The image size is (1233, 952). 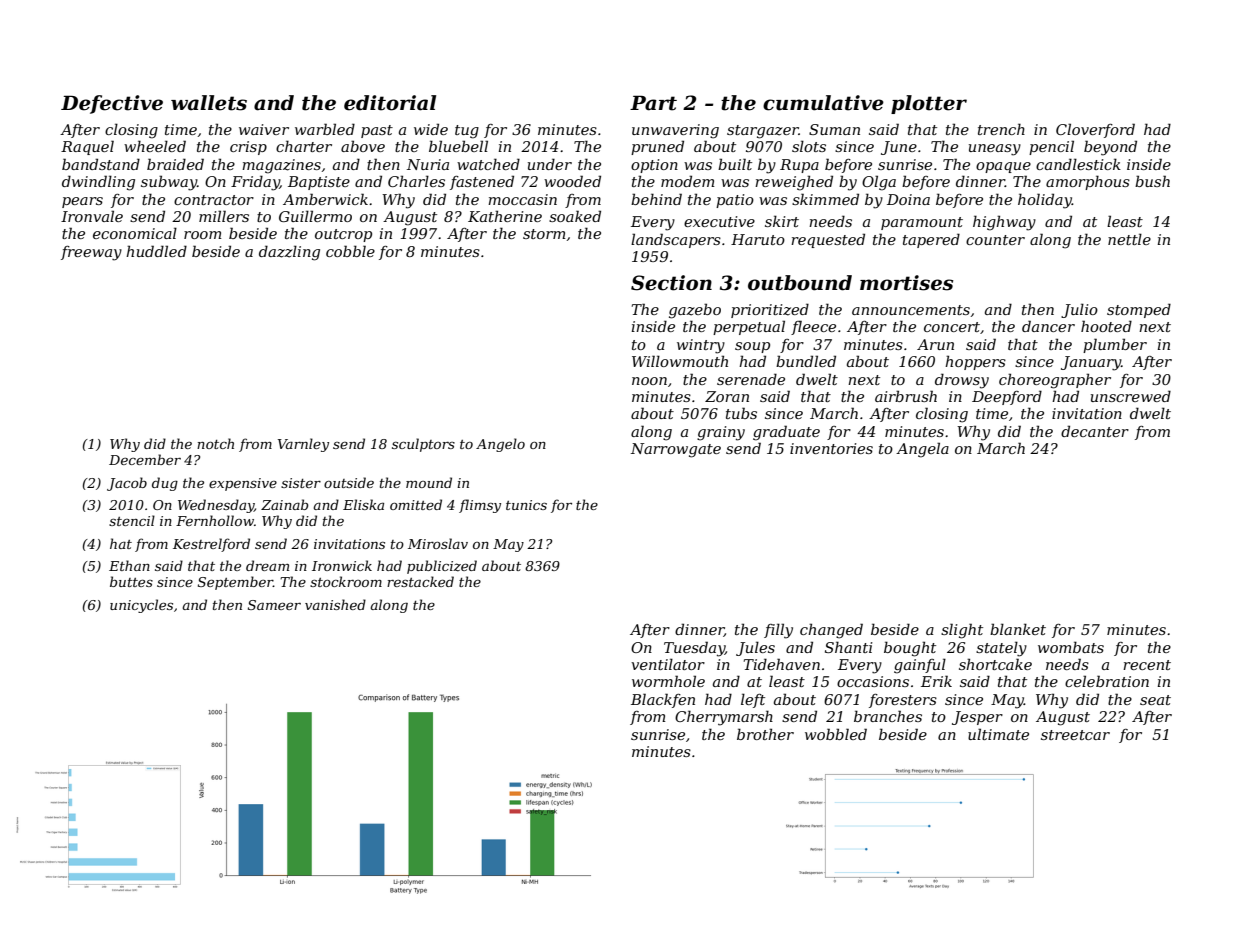 I want to click on Part, so click(x=653, y=103).
